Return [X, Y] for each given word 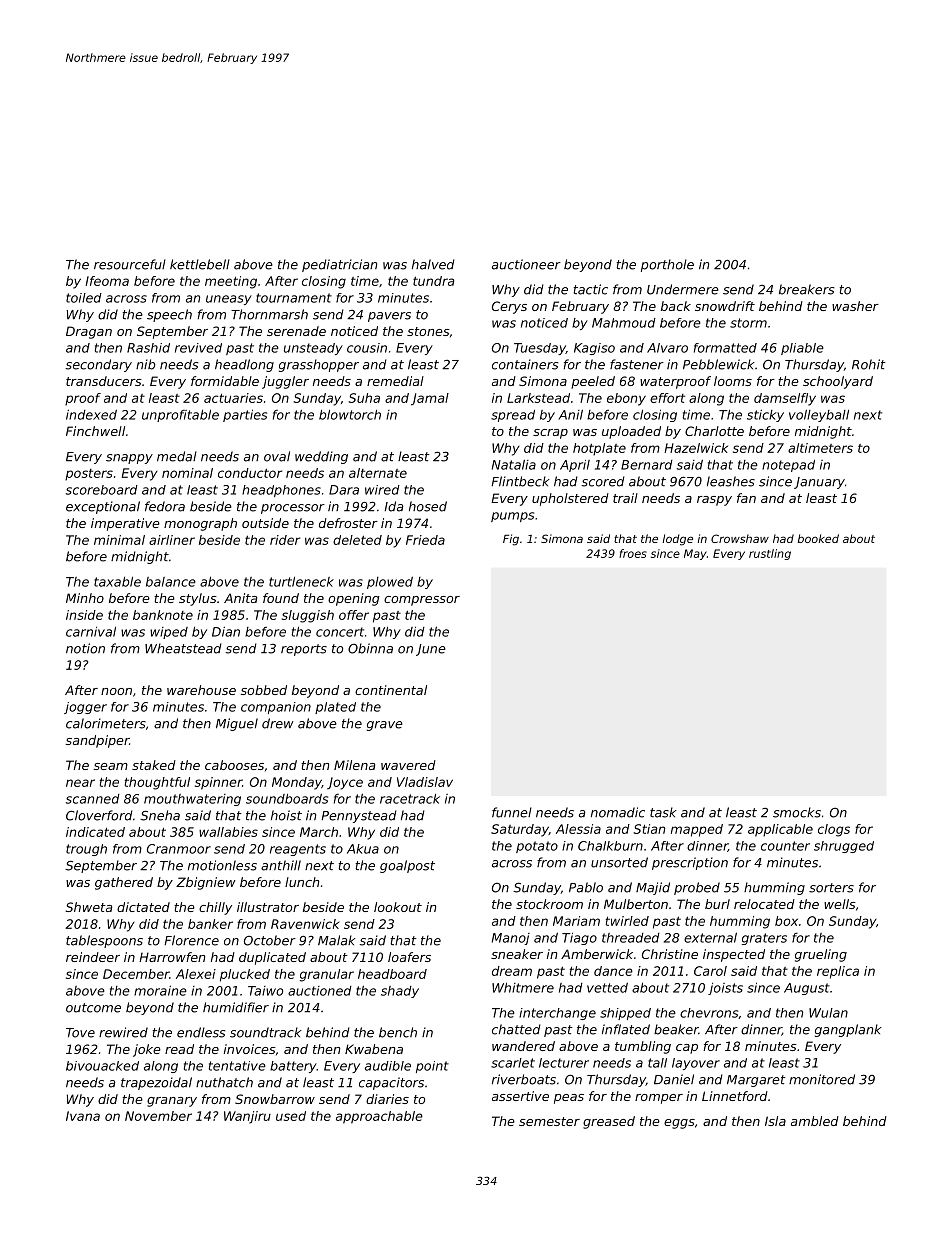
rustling [770, 554]
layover [696, 1064]
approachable [379, 1117]
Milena [354, 765]
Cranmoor [179, 849]
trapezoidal [156, 1083]
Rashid [148, 348]
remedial [395, 381]
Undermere [683, 289]
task [663, 812]
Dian [226, 631]
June [431, 650]
